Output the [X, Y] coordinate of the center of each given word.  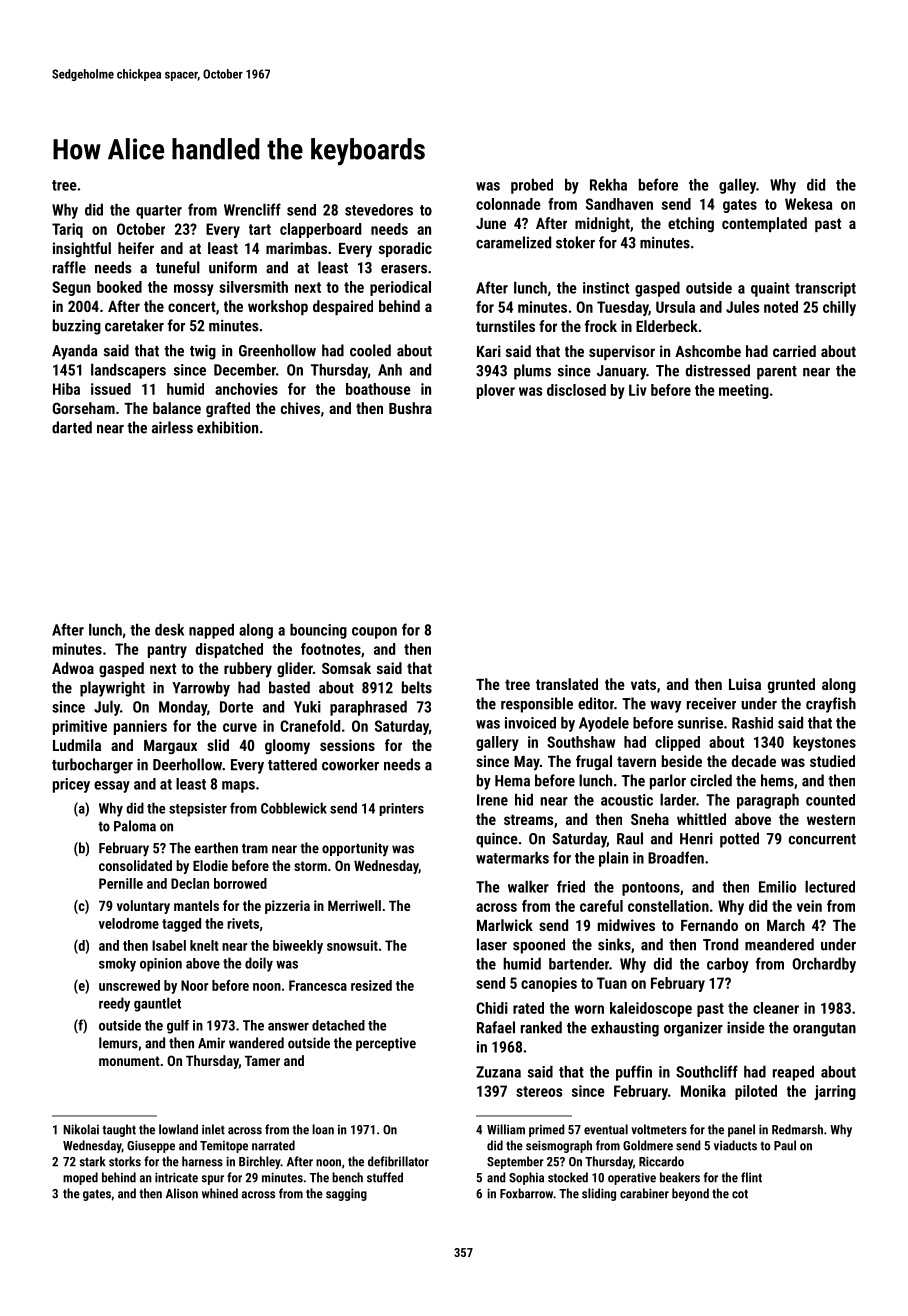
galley [737, 186]
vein [809, 906]
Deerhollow [187, 764]
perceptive [386, 1044]
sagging [346, 1194]
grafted [228, 410]
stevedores [379, 210]
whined [220, 1193]
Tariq [67, 230]
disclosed [576, 390]
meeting [744, 391]
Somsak [346, 668]
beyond [690, 1194]
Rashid [752, 723]
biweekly [298, 947]
